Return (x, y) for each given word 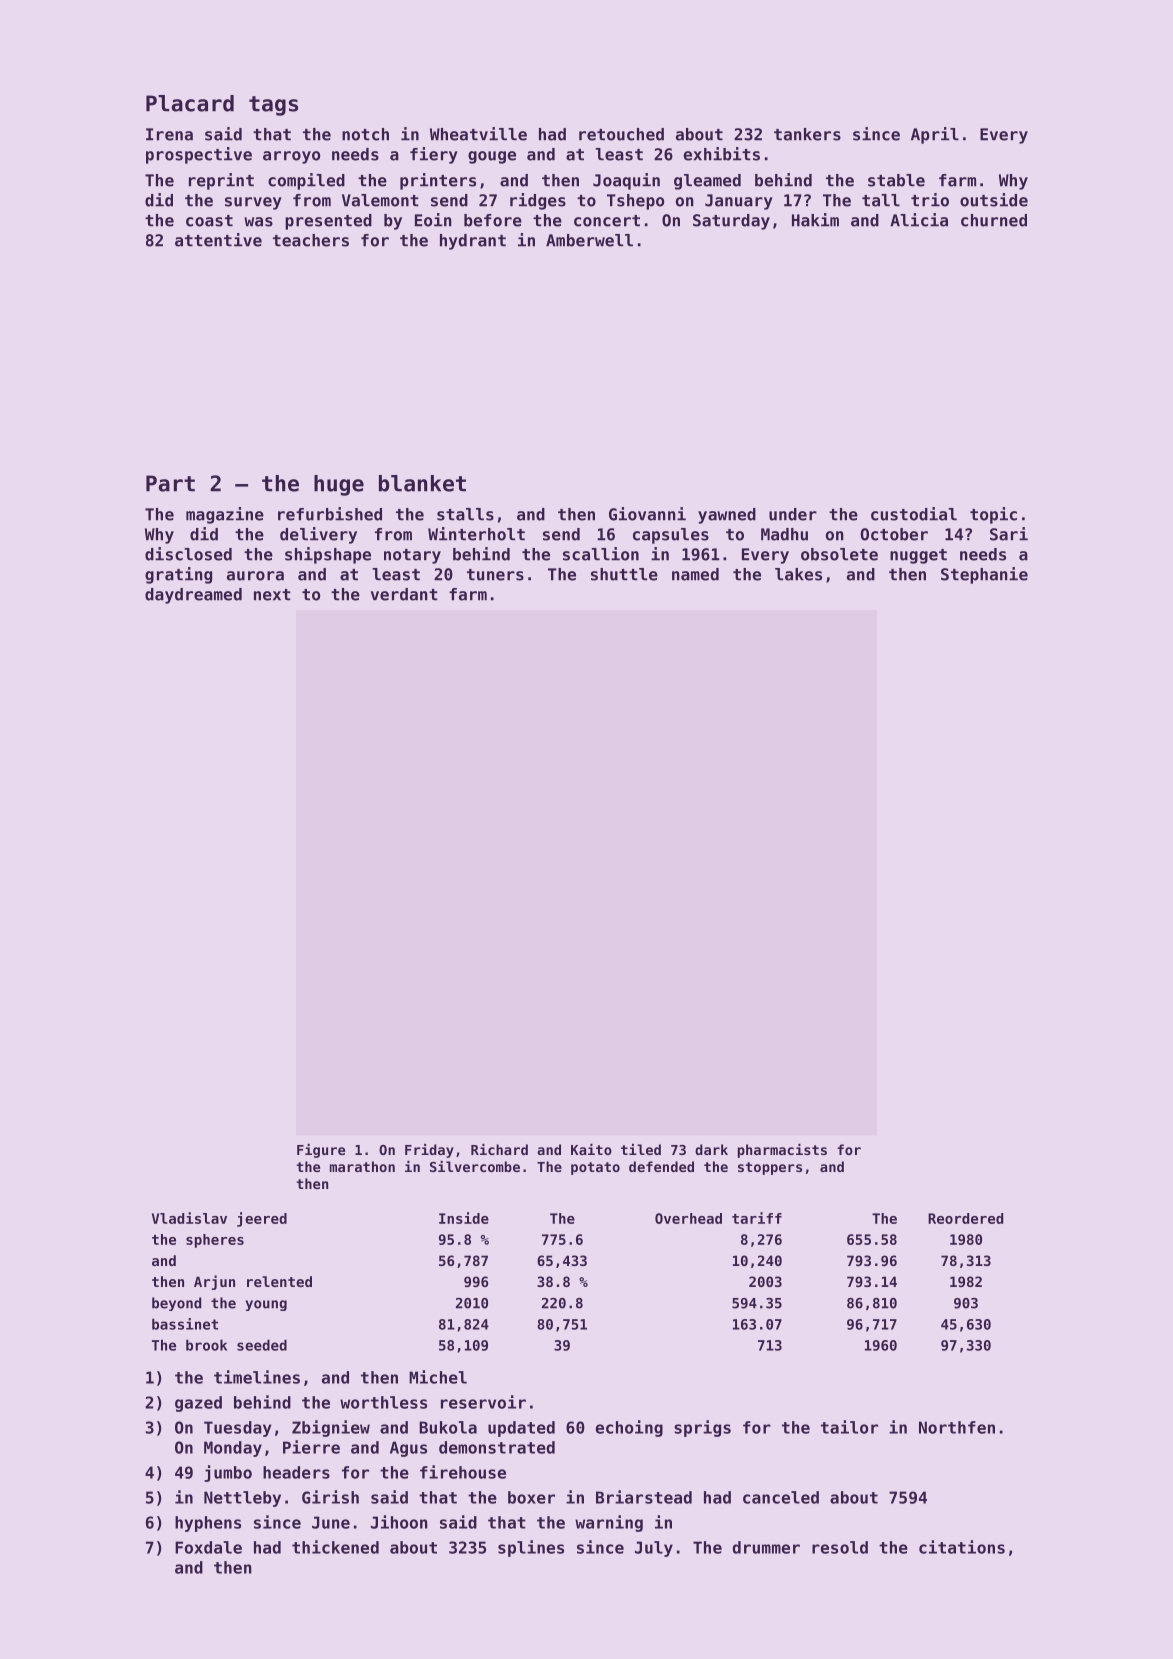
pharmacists (782, 1151)
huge (339, 485)
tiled (641, 1149)
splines (531, 1548)
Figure (321, 1151)
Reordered (965, 1218)
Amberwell (589, 240)
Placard (190, 103)
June (331, 1522)
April (935, 135)
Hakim (815, 220)
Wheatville (478, 134)
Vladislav (189, 1218)
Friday (429, 1151)
